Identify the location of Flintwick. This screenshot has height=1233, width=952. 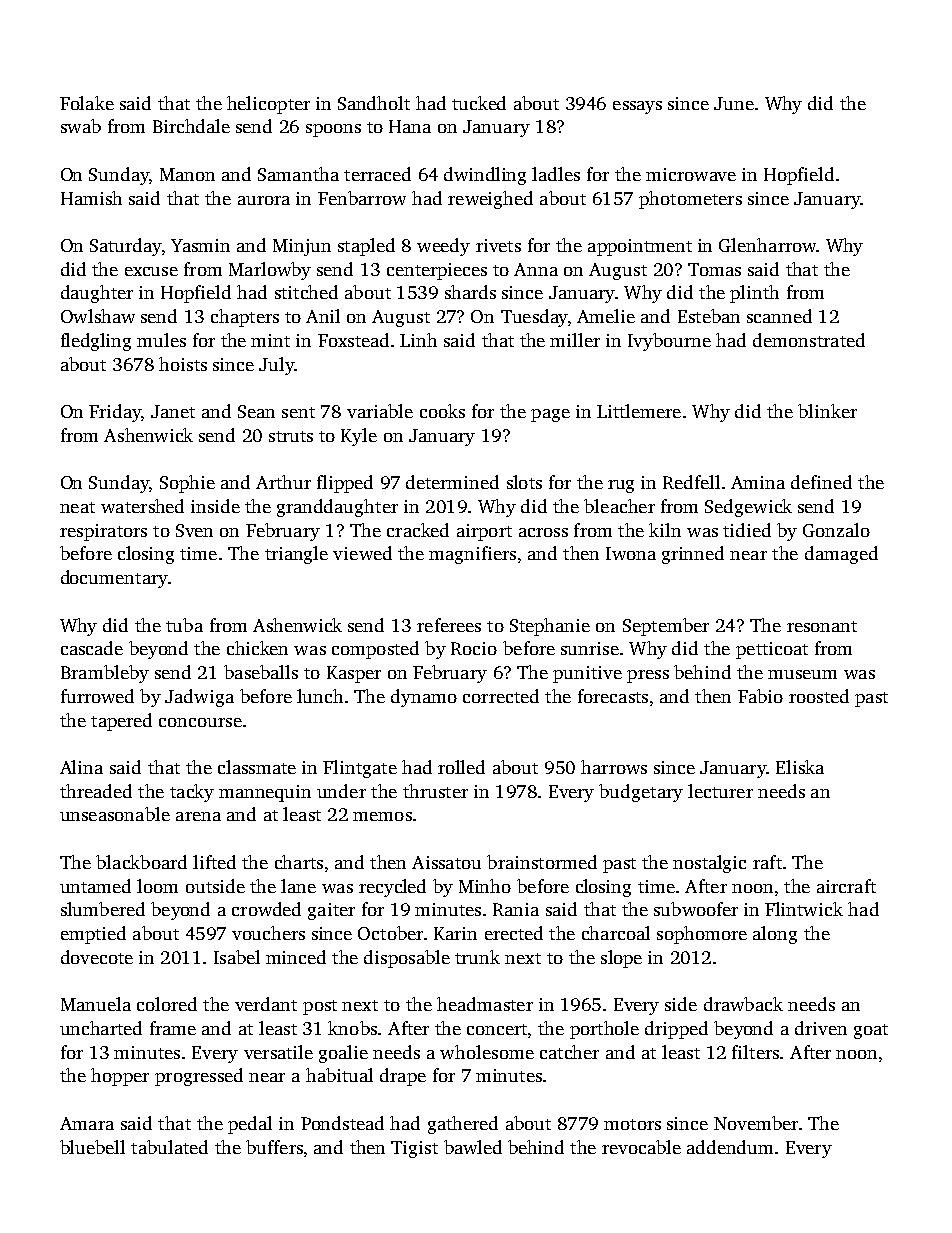
(804, 909).
